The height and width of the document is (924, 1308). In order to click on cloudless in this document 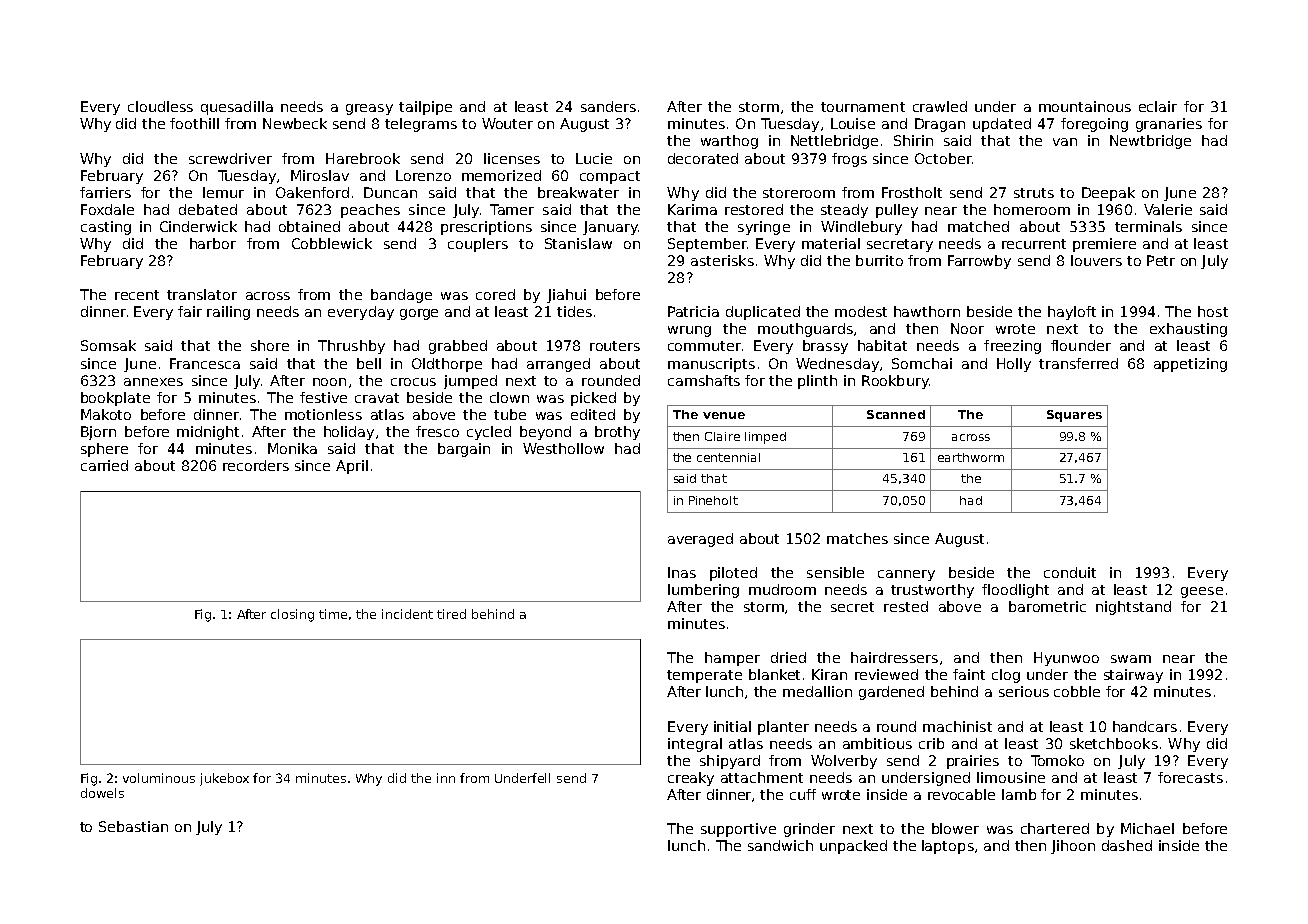, I will do `click(160, 106)`.
